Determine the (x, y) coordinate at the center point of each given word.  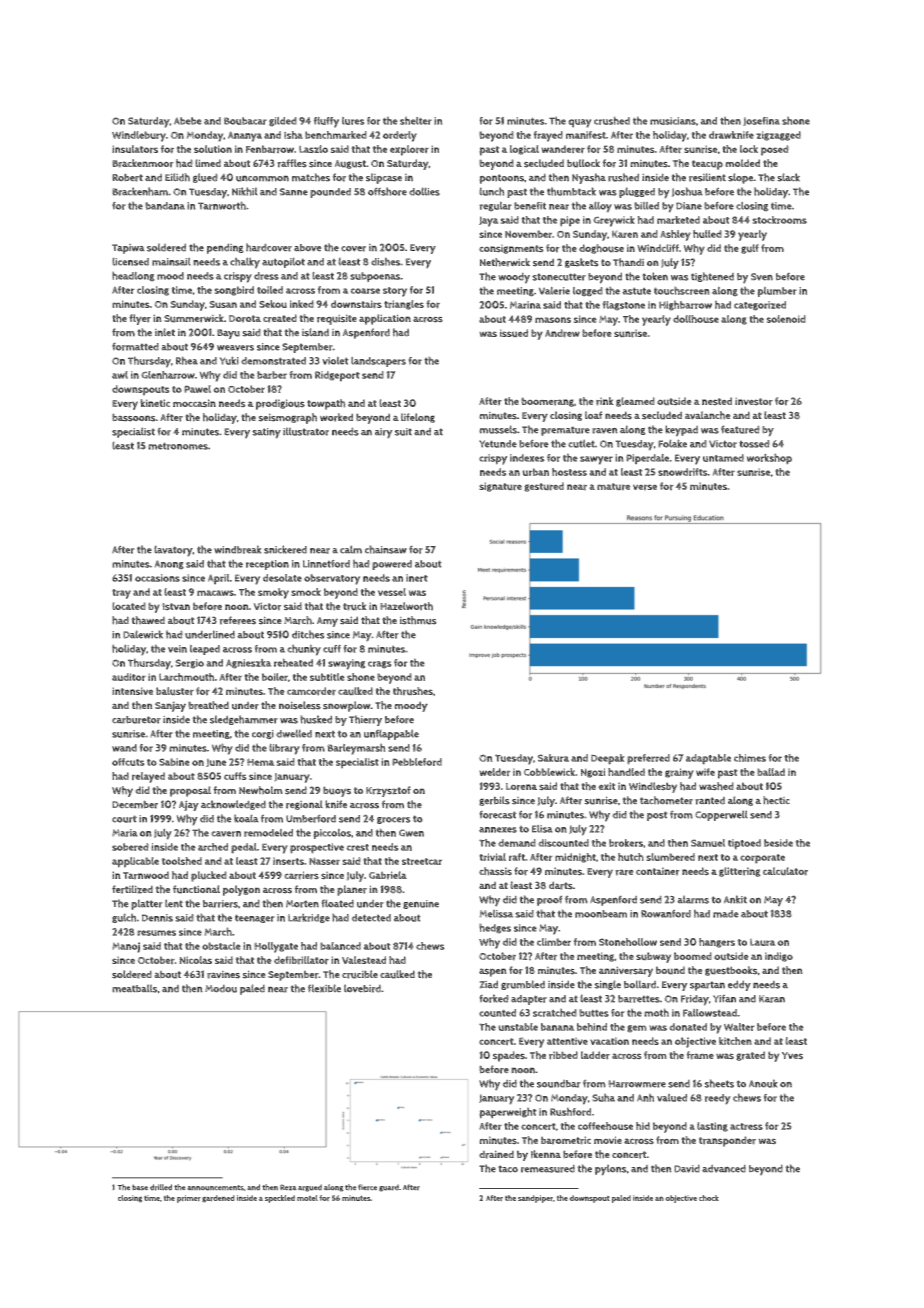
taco (508, 1169)
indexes (527, 458)
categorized (760, 306)
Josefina (761, 121)
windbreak (237, 549)
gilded (283, 122)
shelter (416, 121)
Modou (221, 989)
